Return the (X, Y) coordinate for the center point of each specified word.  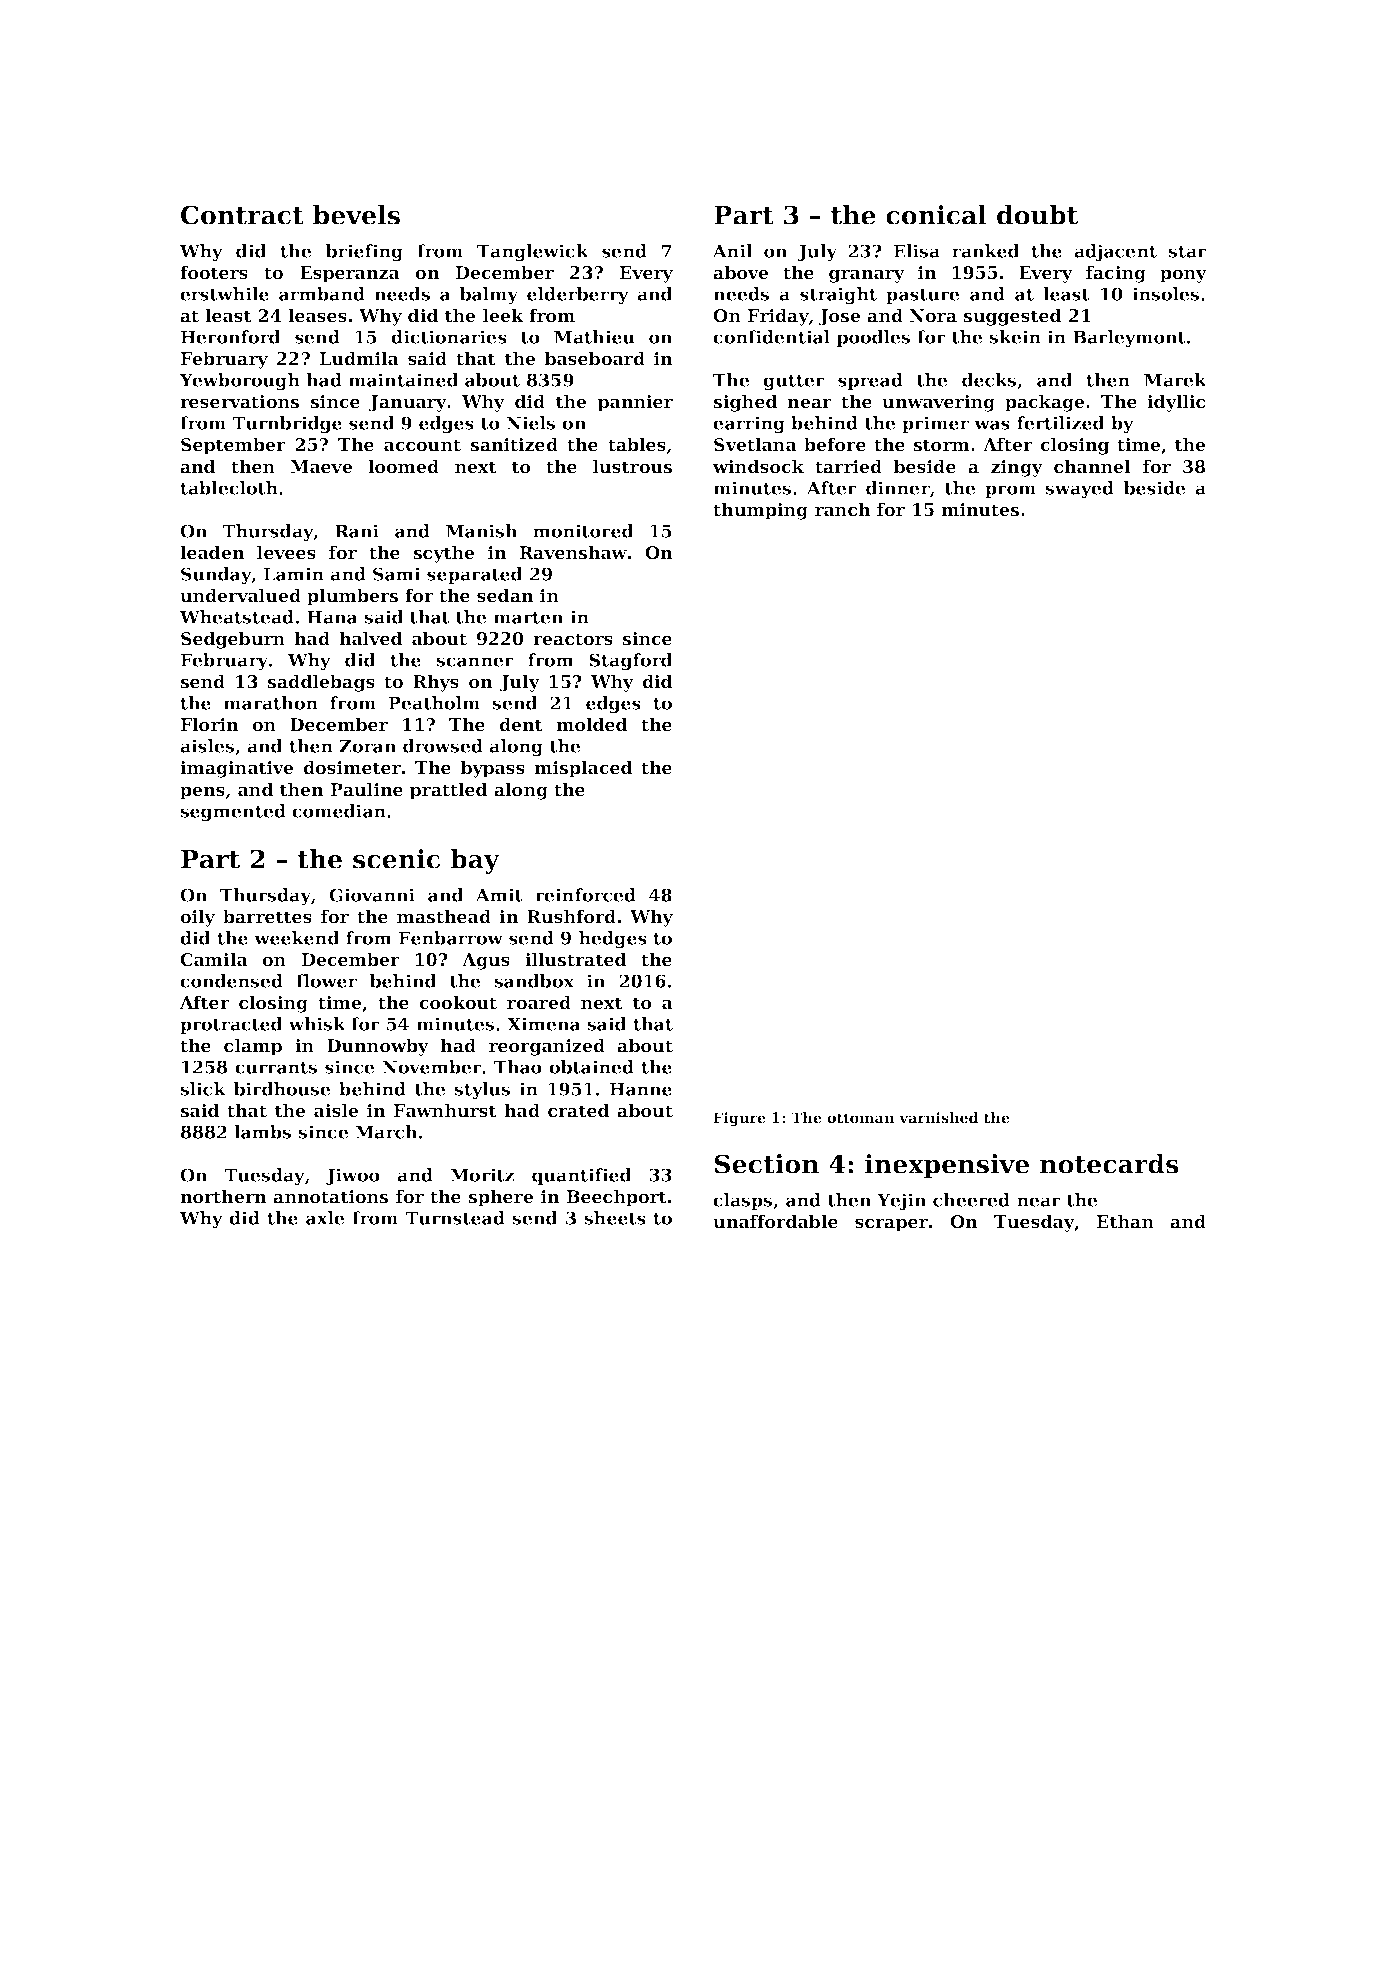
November (432, 1067)
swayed (1079, 490)
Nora (933, 316)
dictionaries (449, 337)
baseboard (595, 358)
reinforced (585, 895)
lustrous (632, 466)
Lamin (294, 574)
